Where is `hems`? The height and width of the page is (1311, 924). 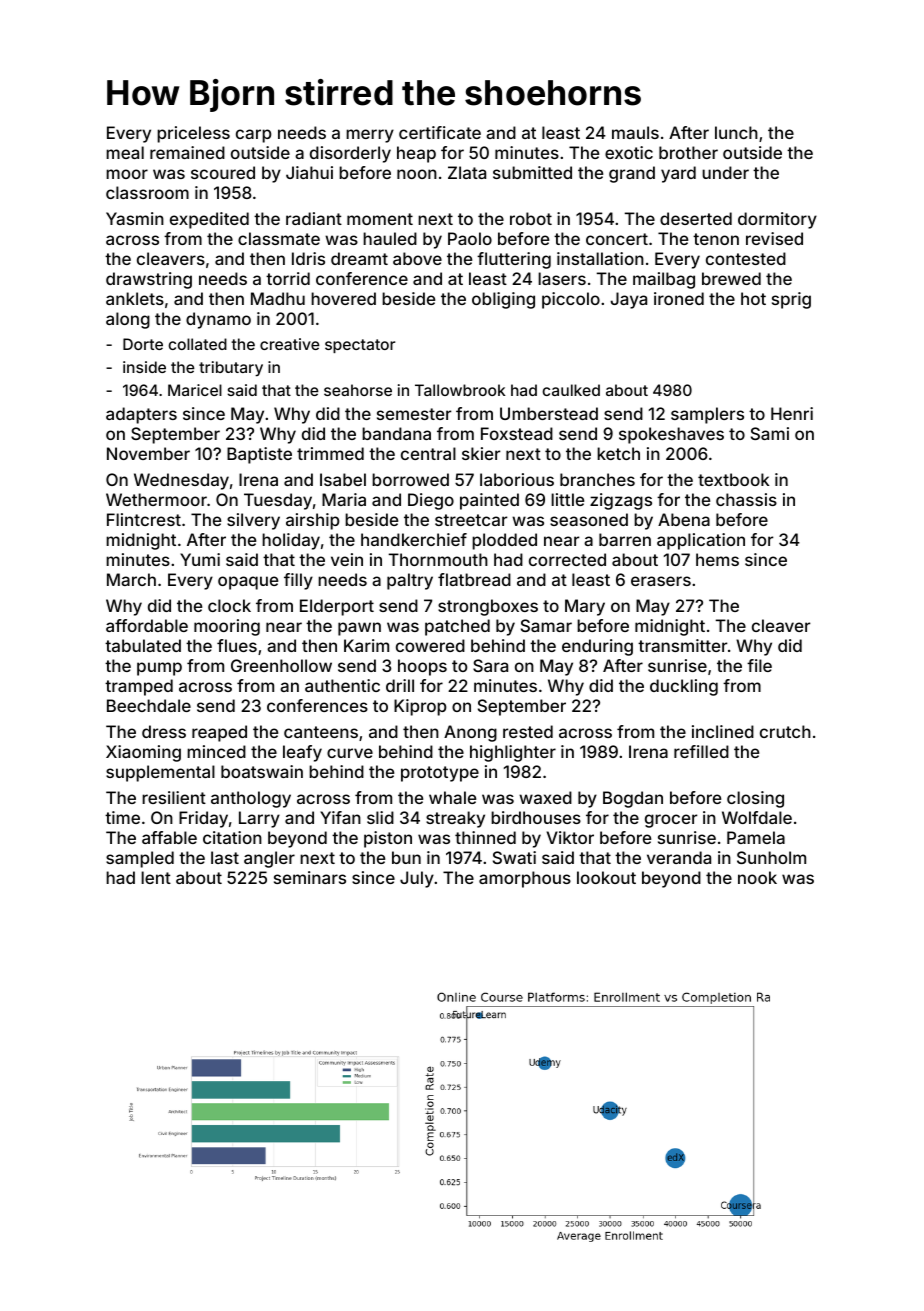
hems is located at coordinates (717, 559).
